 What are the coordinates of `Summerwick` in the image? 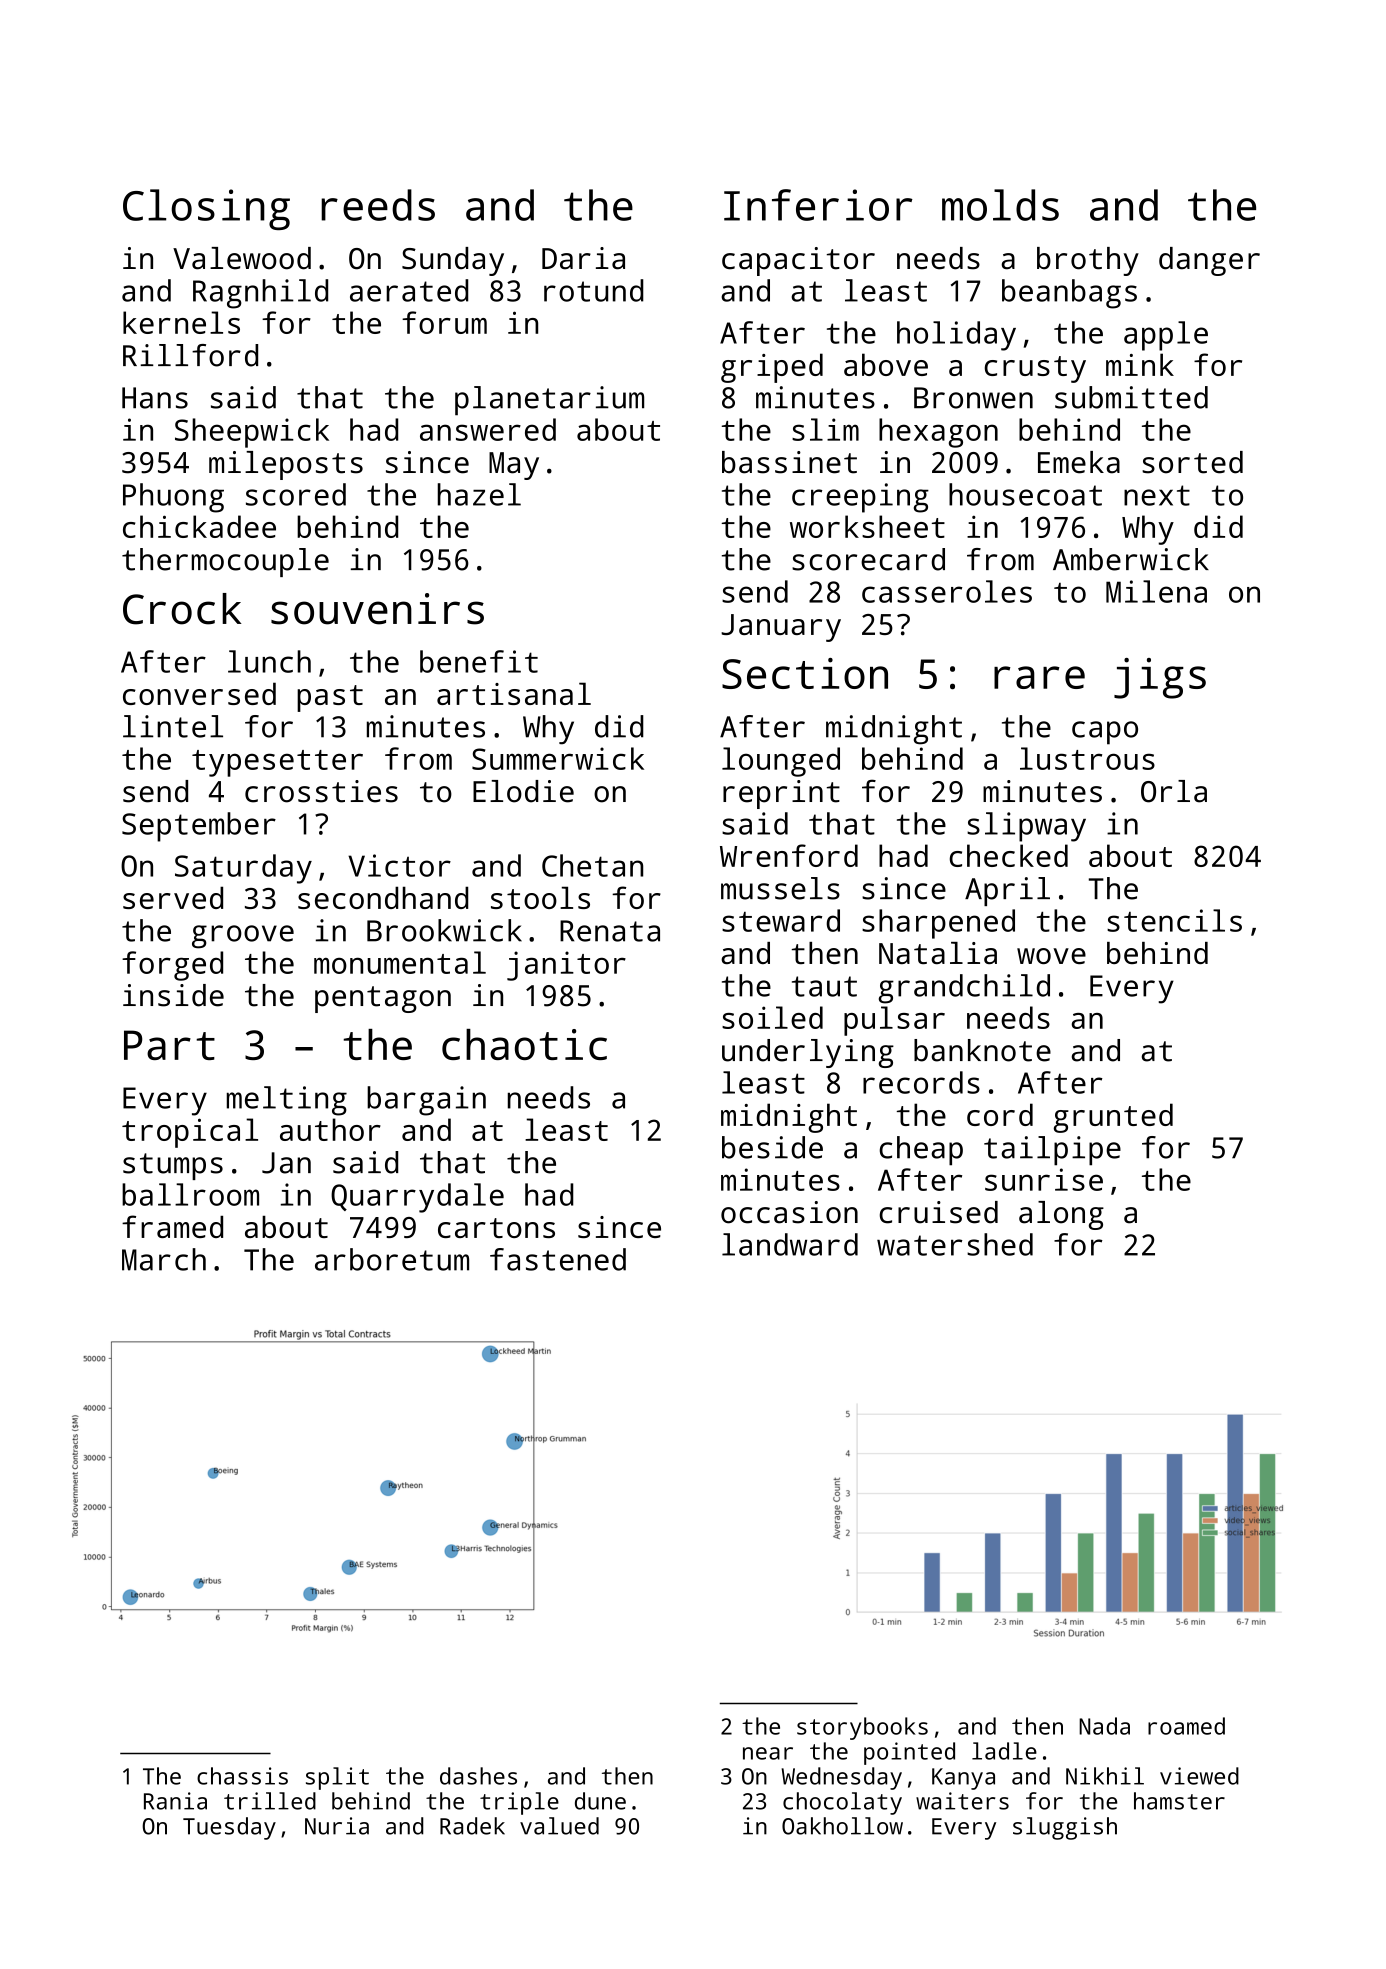 It's located at (558, 758).
